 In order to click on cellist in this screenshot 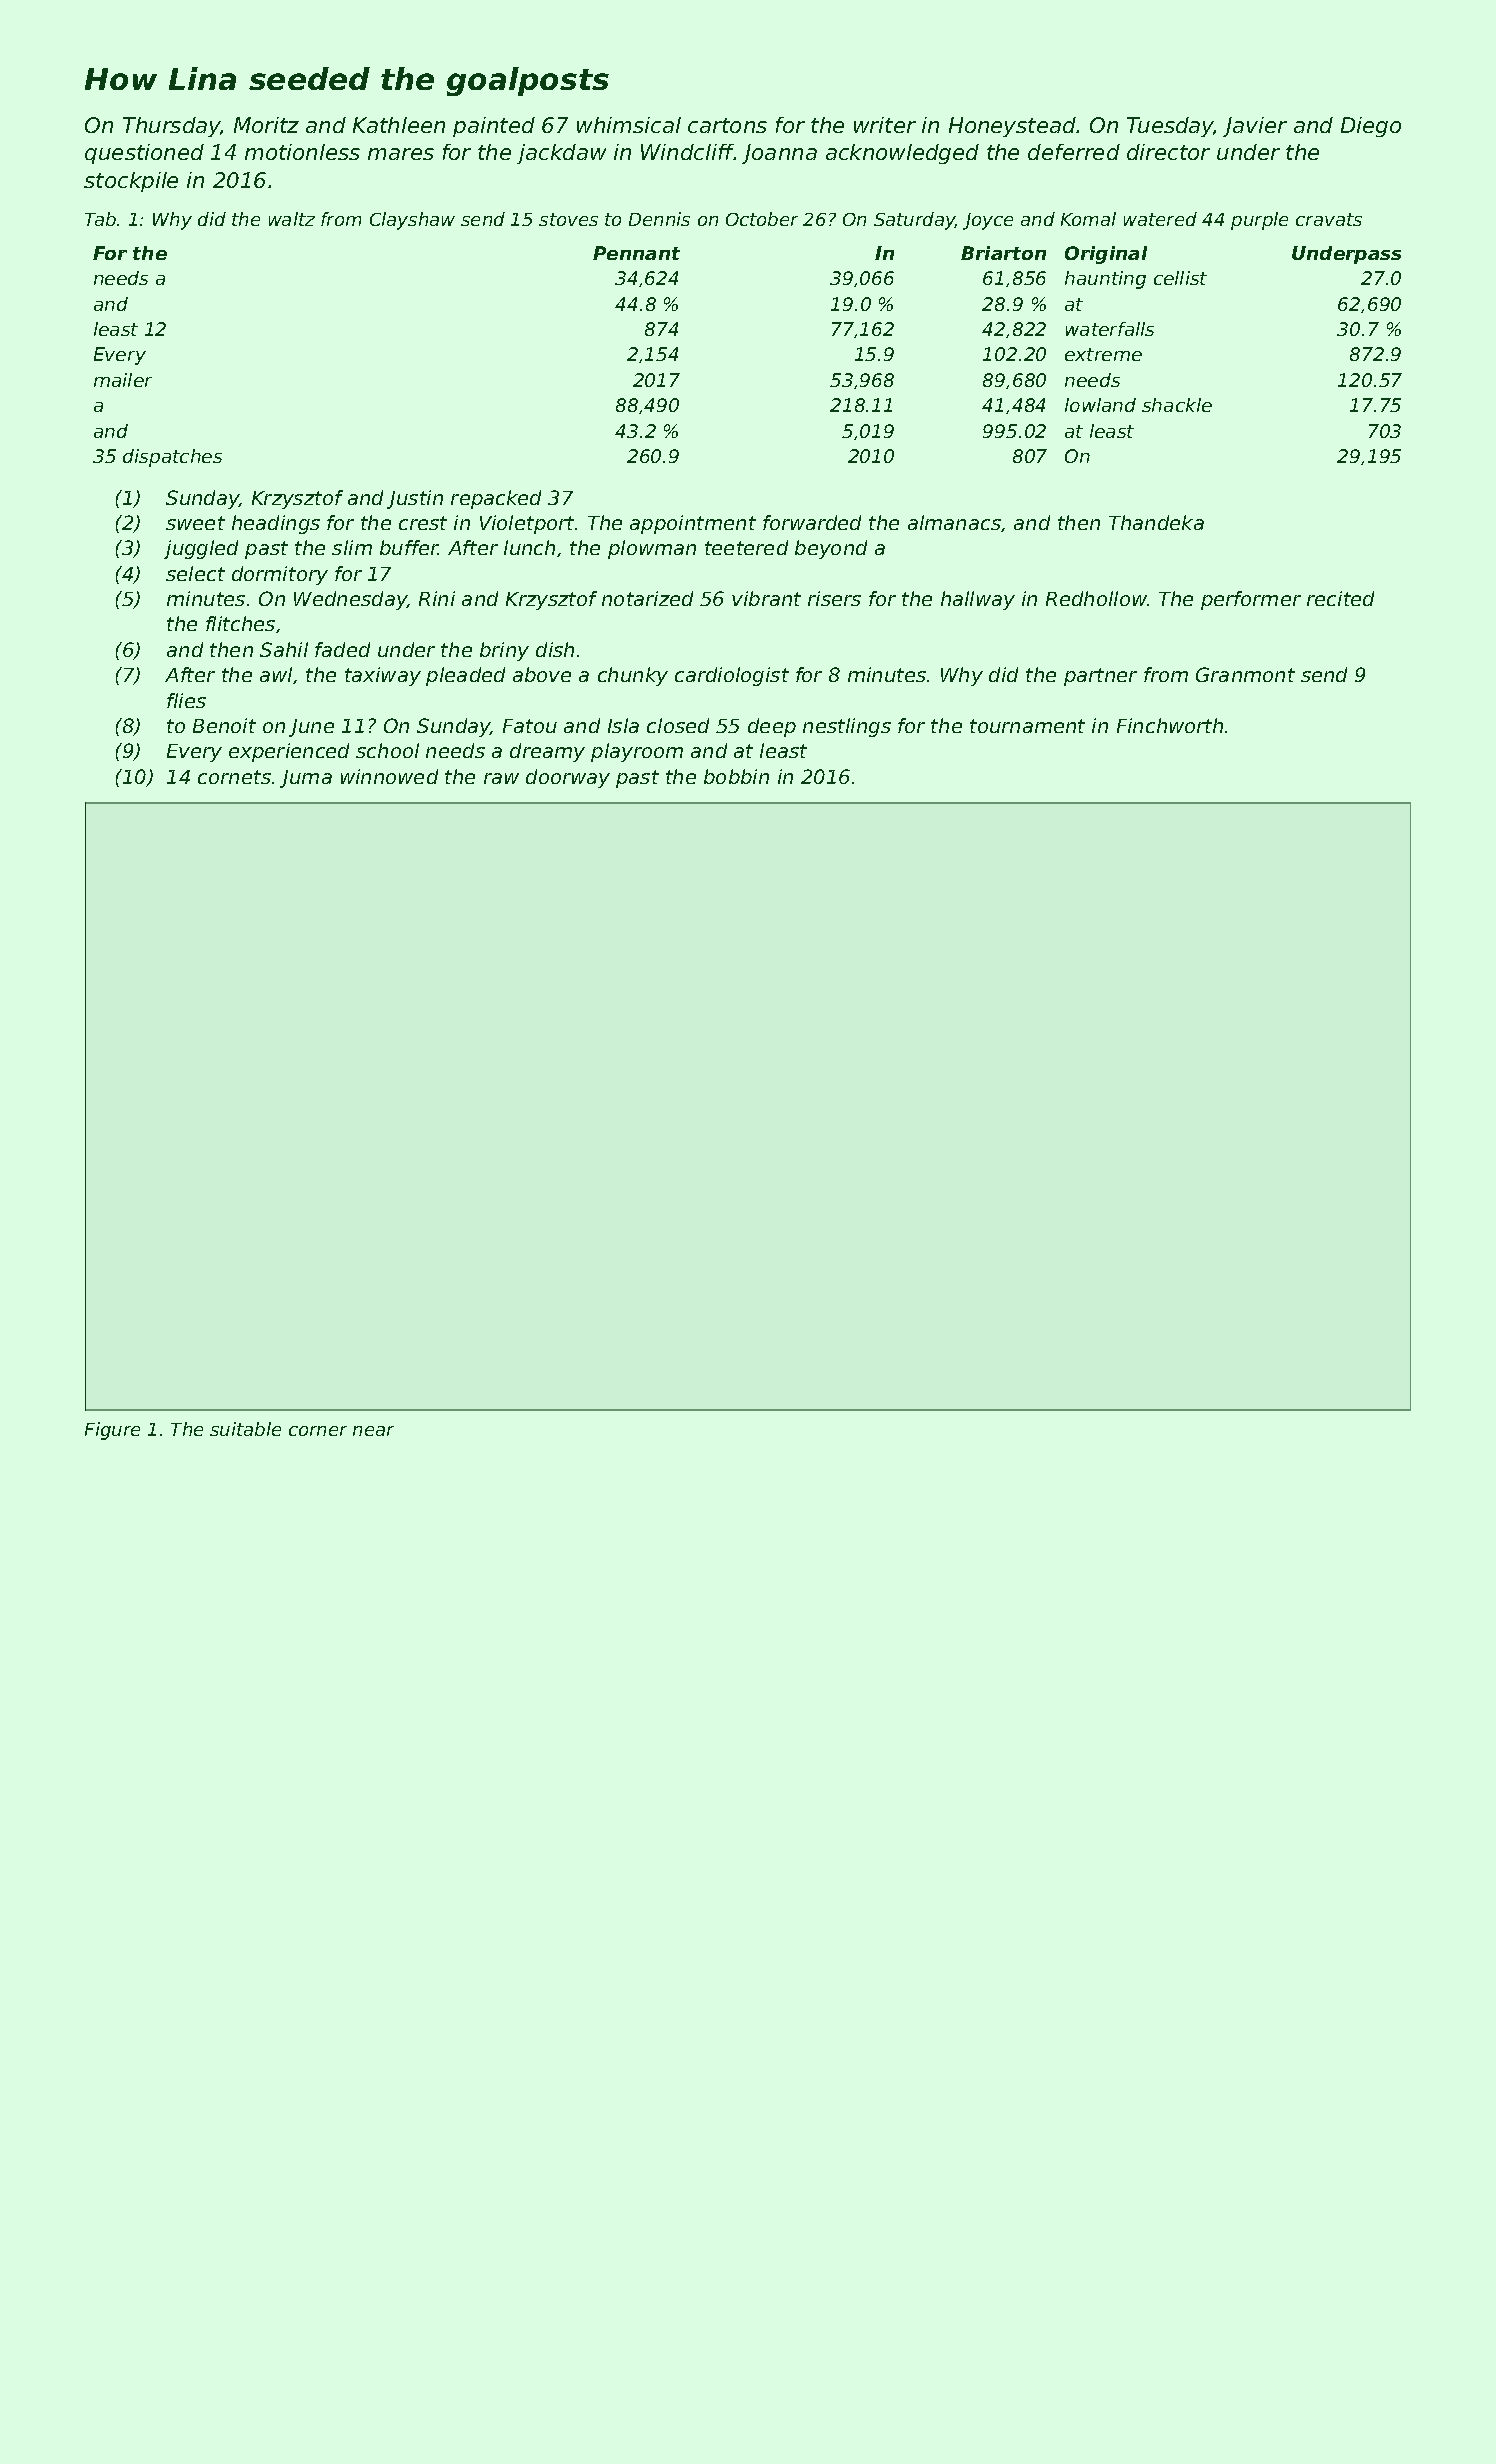, I will do `click(1180, 278)`.
